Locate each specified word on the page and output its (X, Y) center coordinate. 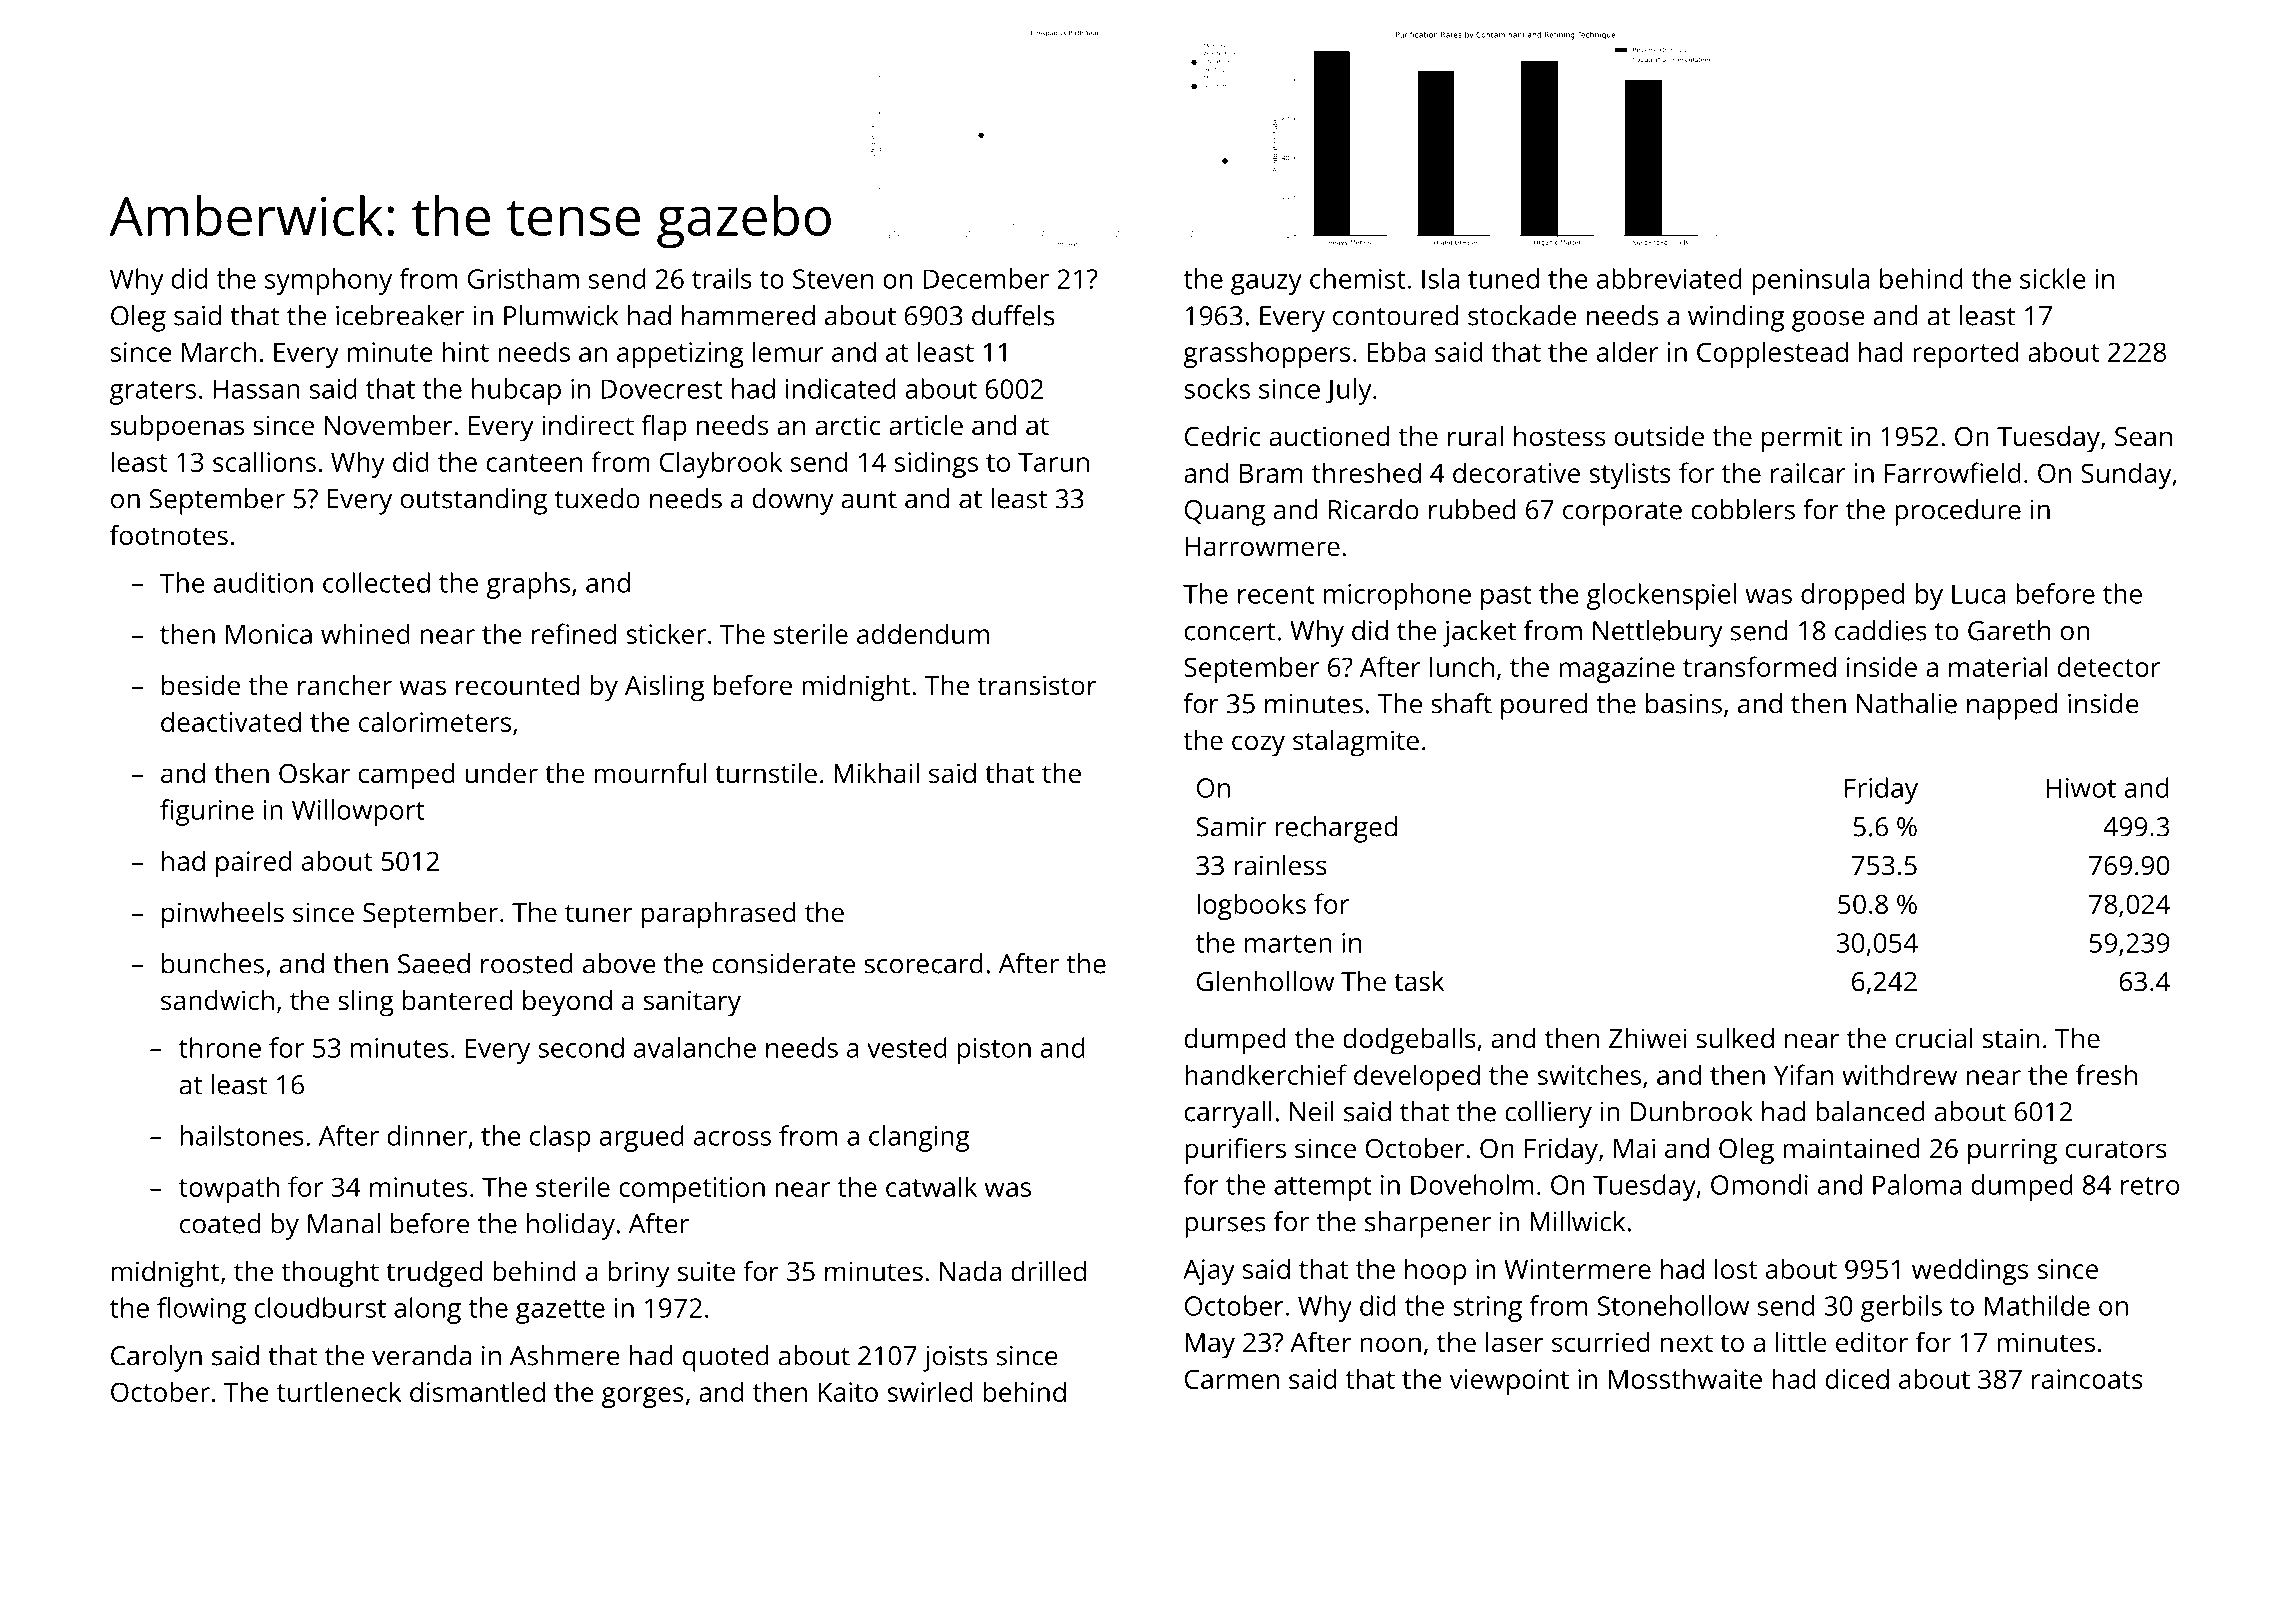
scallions (264, 461)
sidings (936, 464)
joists (955, 1359)
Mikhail (876, 773)
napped (2012, 706)
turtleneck (339, 1391)
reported (1965, 354)
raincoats (2087, 1379)
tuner (598, 913)
